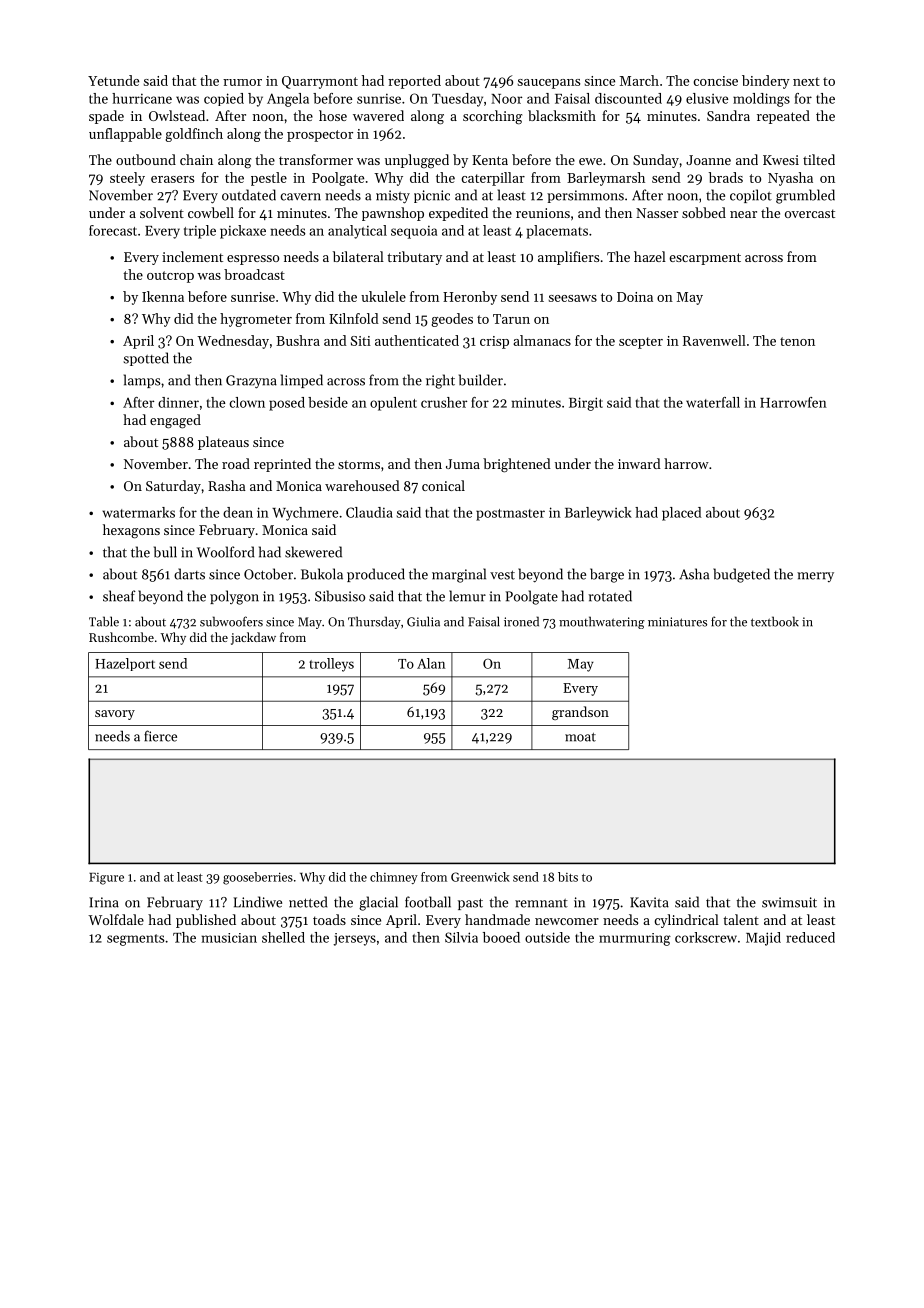  Describe the element at coordinates (378, 115) in the screenshot. I see `wavered` at that location.
